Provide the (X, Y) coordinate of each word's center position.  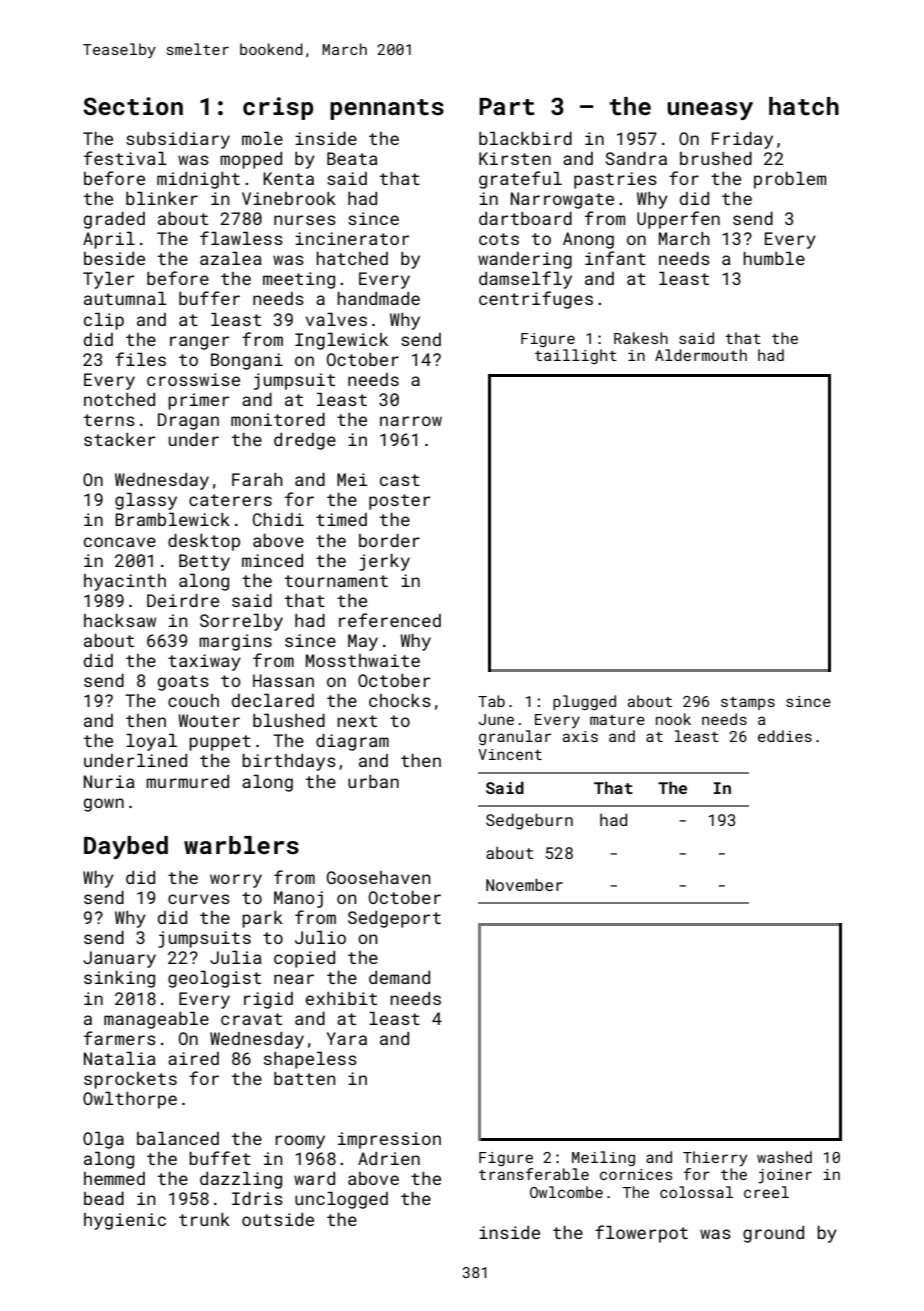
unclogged (341, 1200)
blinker (162, 198)
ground (773, 1234)
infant (615, 258)
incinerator (352, 238)
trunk (204, 1219)
